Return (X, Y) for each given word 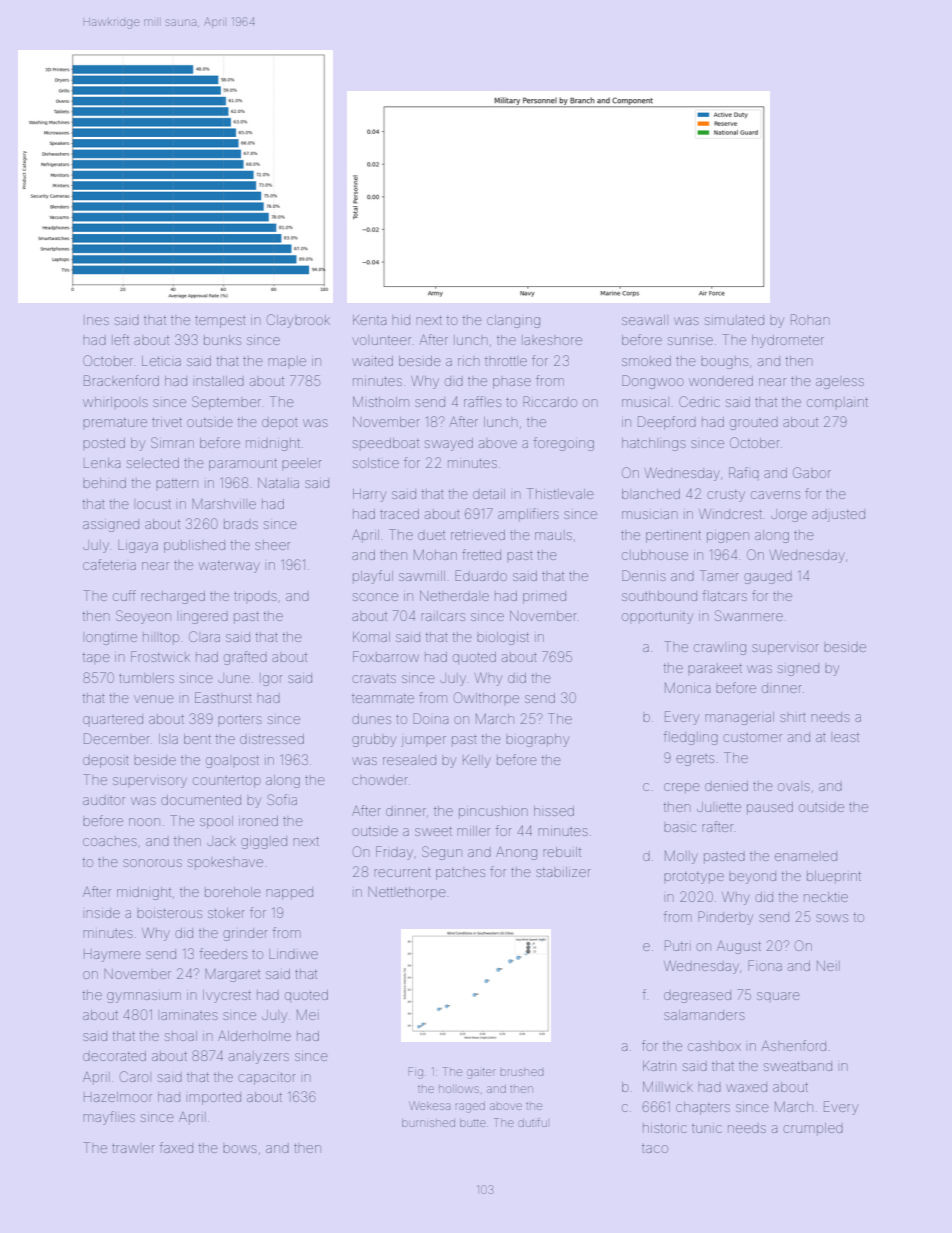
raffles (482, 401)
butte (473, 1123)
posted (104, 443)
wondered (721, 381)
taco (655, 1149)
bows (240, 1149)
